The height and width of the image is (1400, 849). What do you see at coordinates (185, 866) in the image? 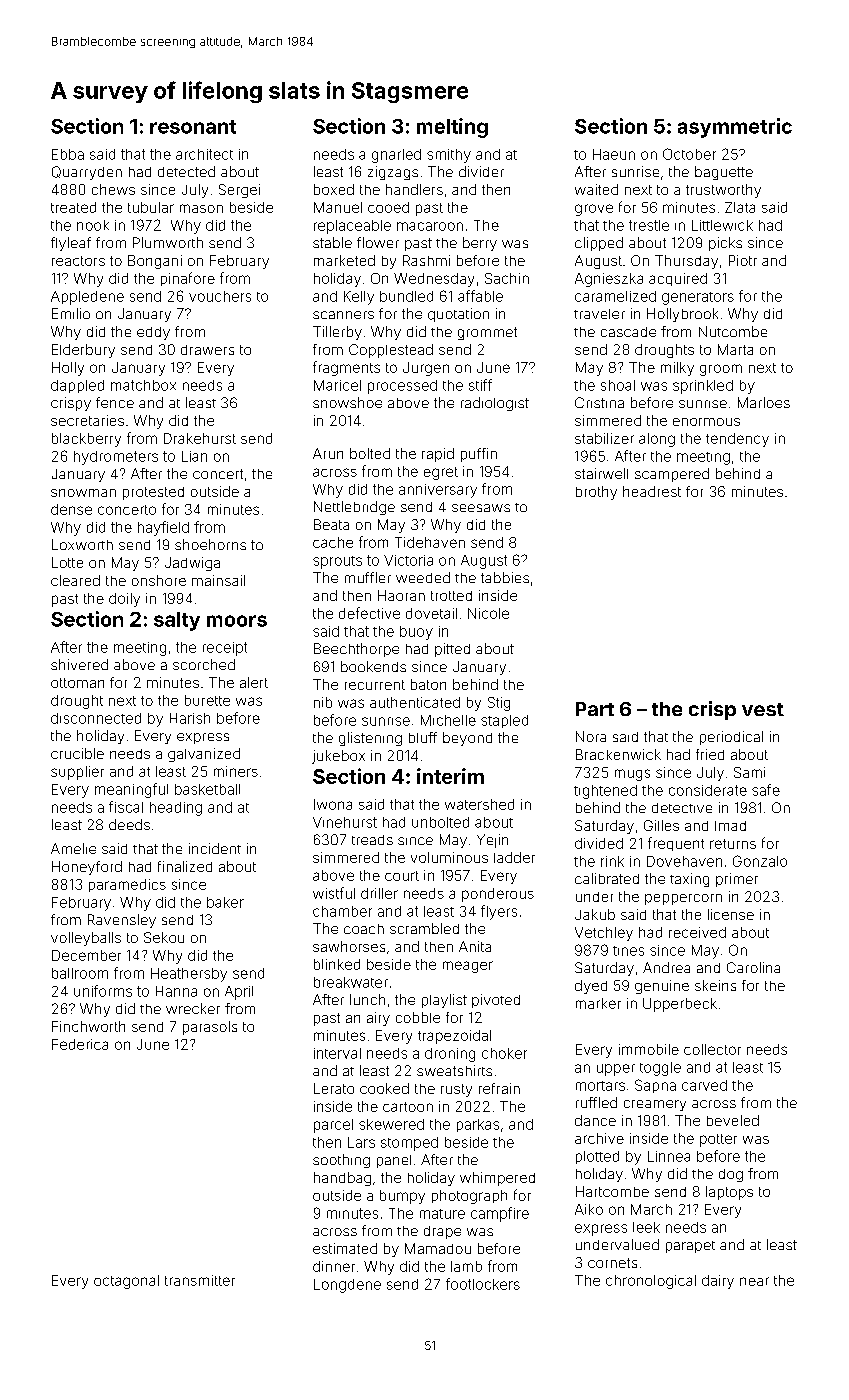
I see `finalized` at bounding box center [185, 866].
